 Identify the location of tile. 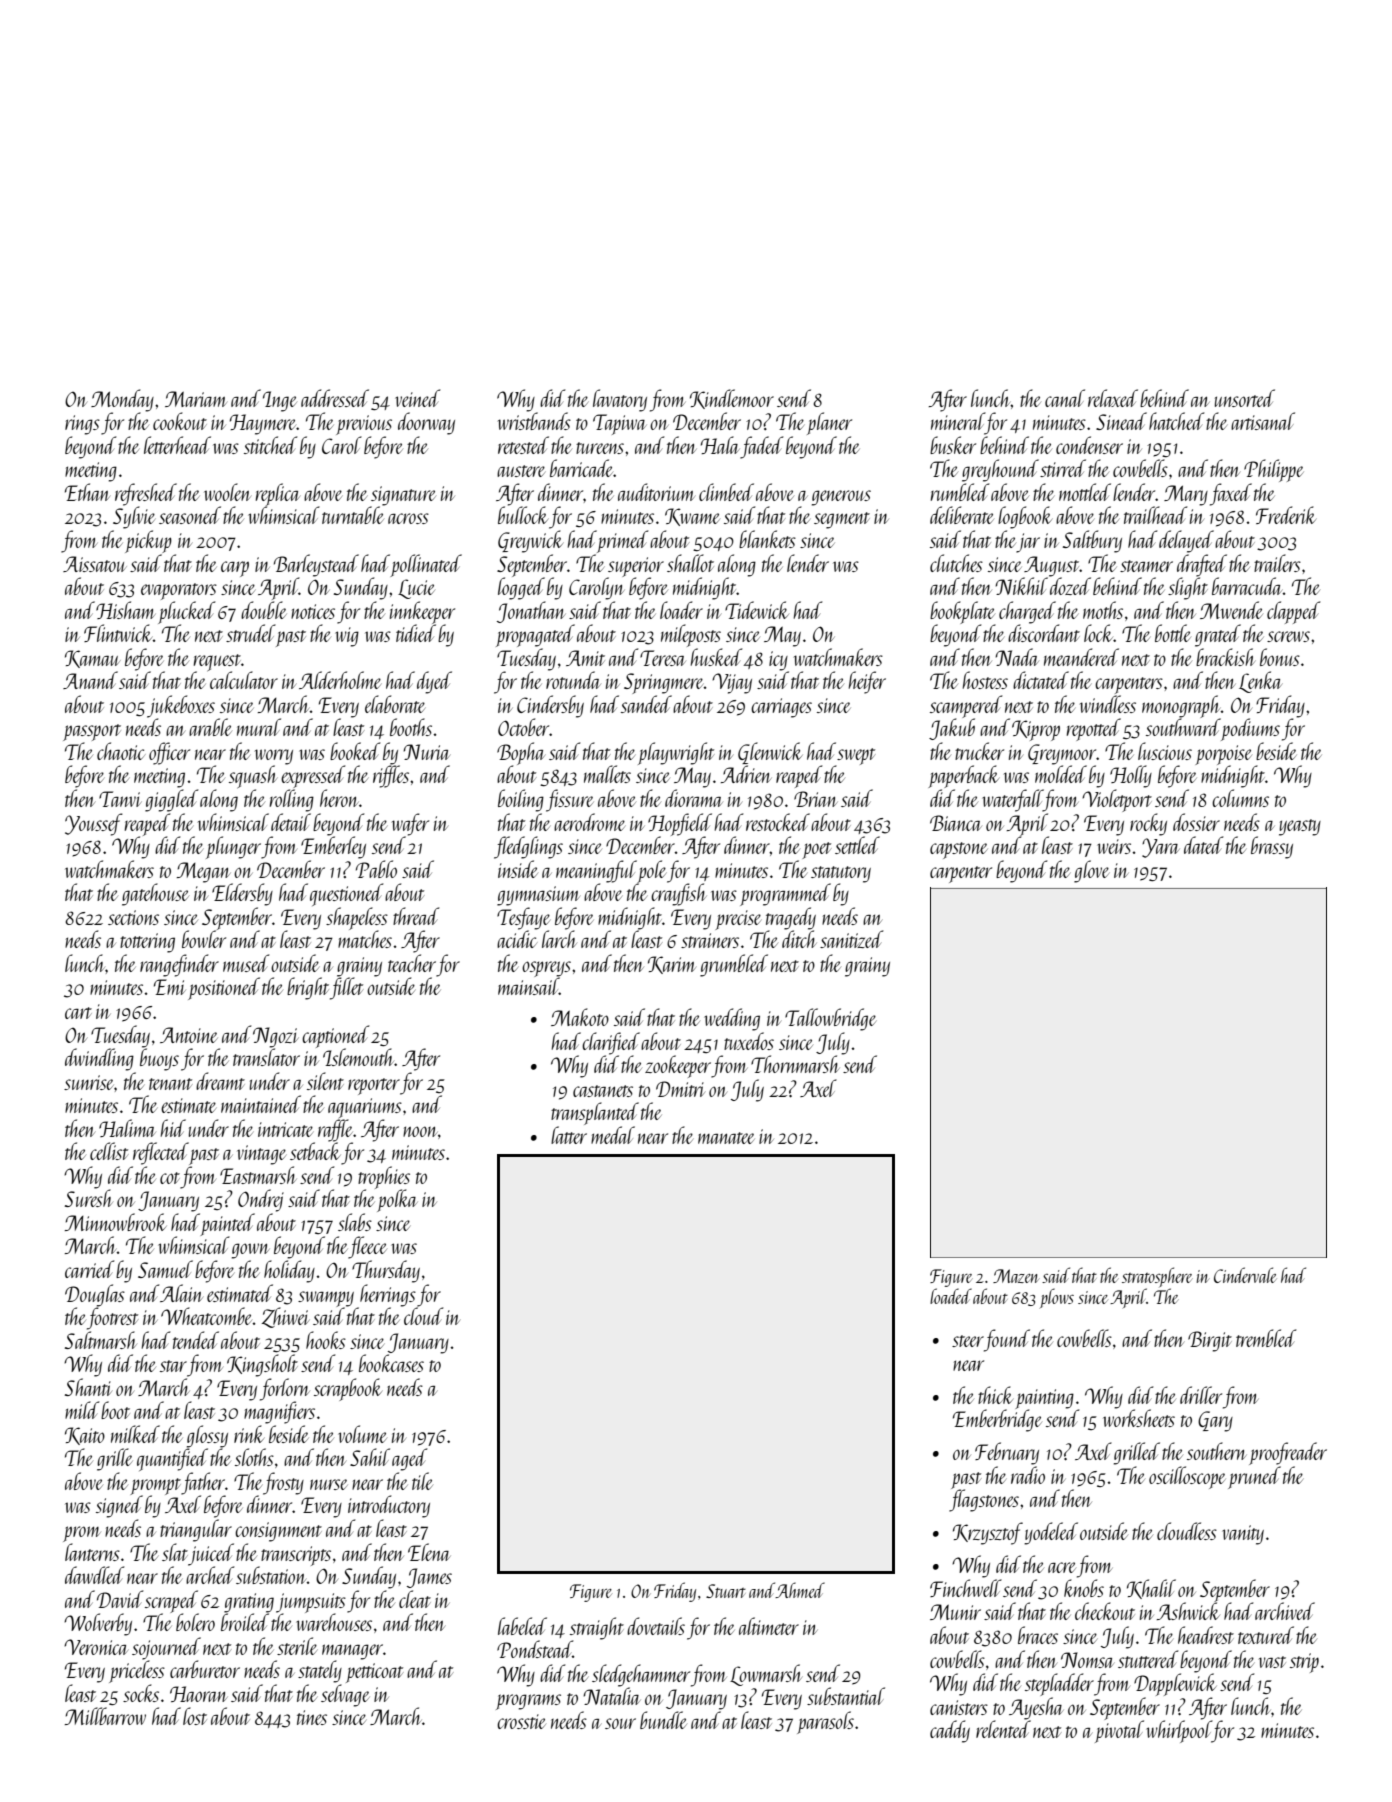
(422, 1481).
